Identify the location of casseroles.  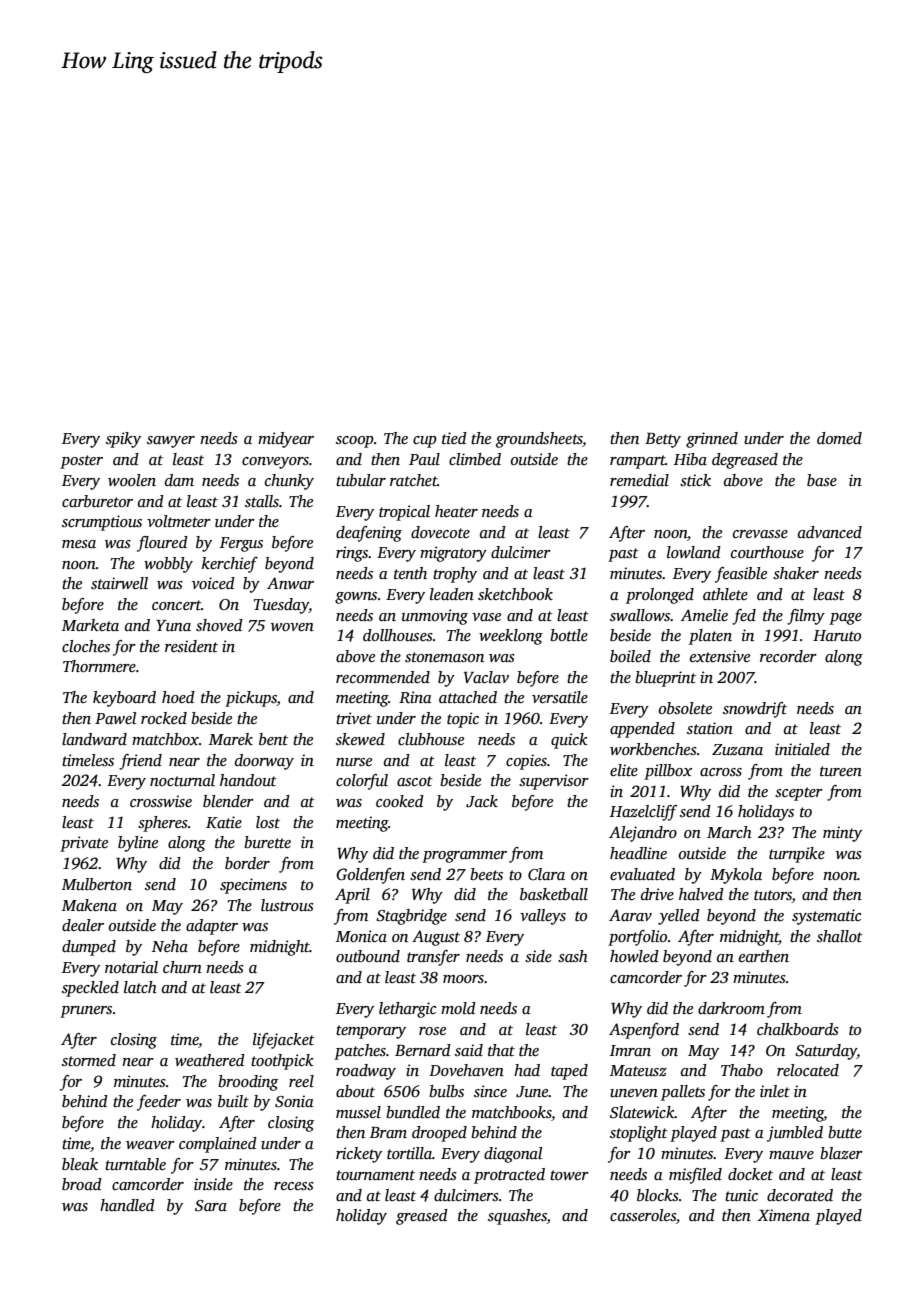
(643, 1215).
